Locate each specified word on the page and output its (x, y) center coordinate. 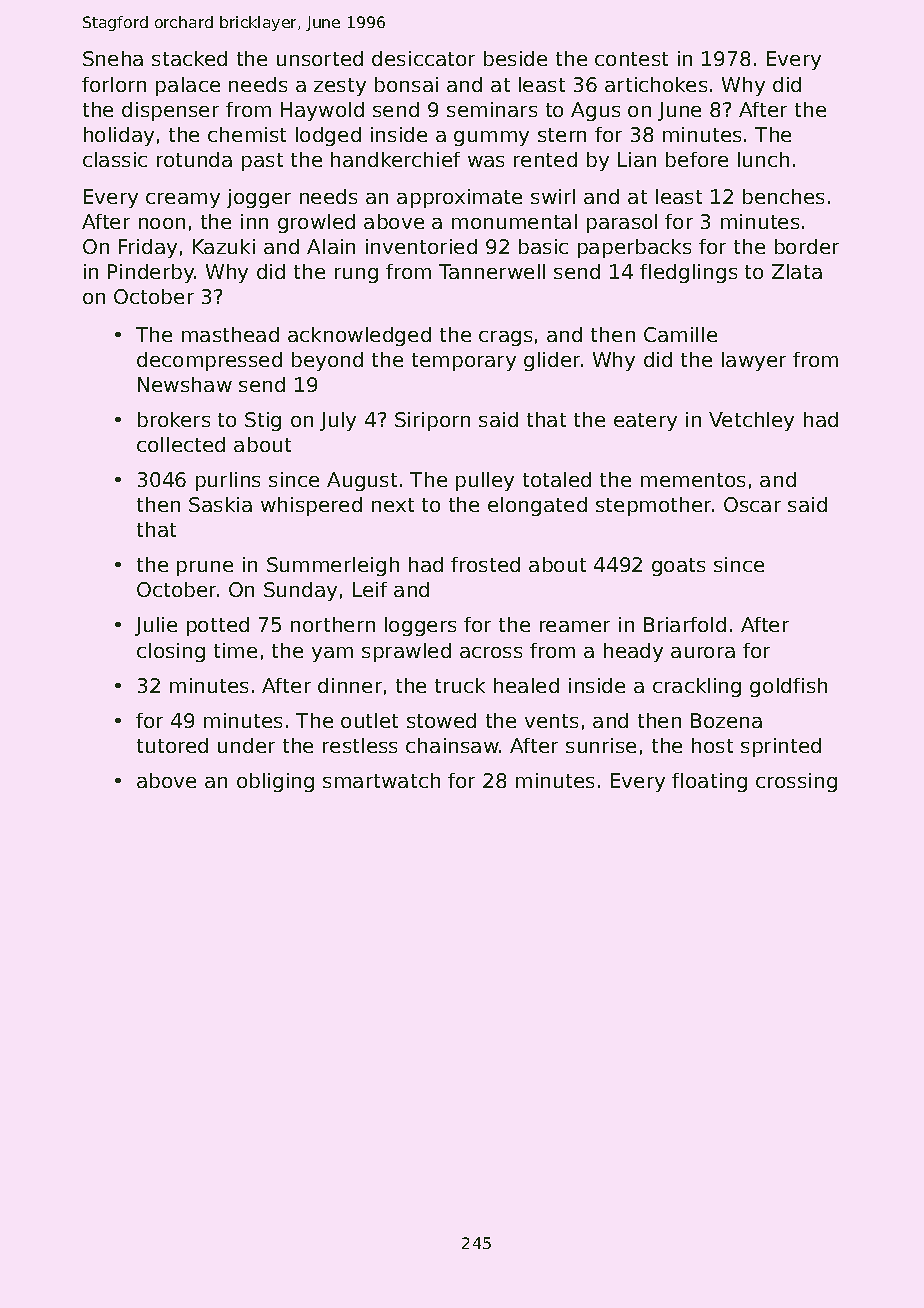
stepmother (653, 506)
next (393, 505)
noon (162, 223)
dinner (350, 685)
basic (543, 246)
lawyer (754, 361)
